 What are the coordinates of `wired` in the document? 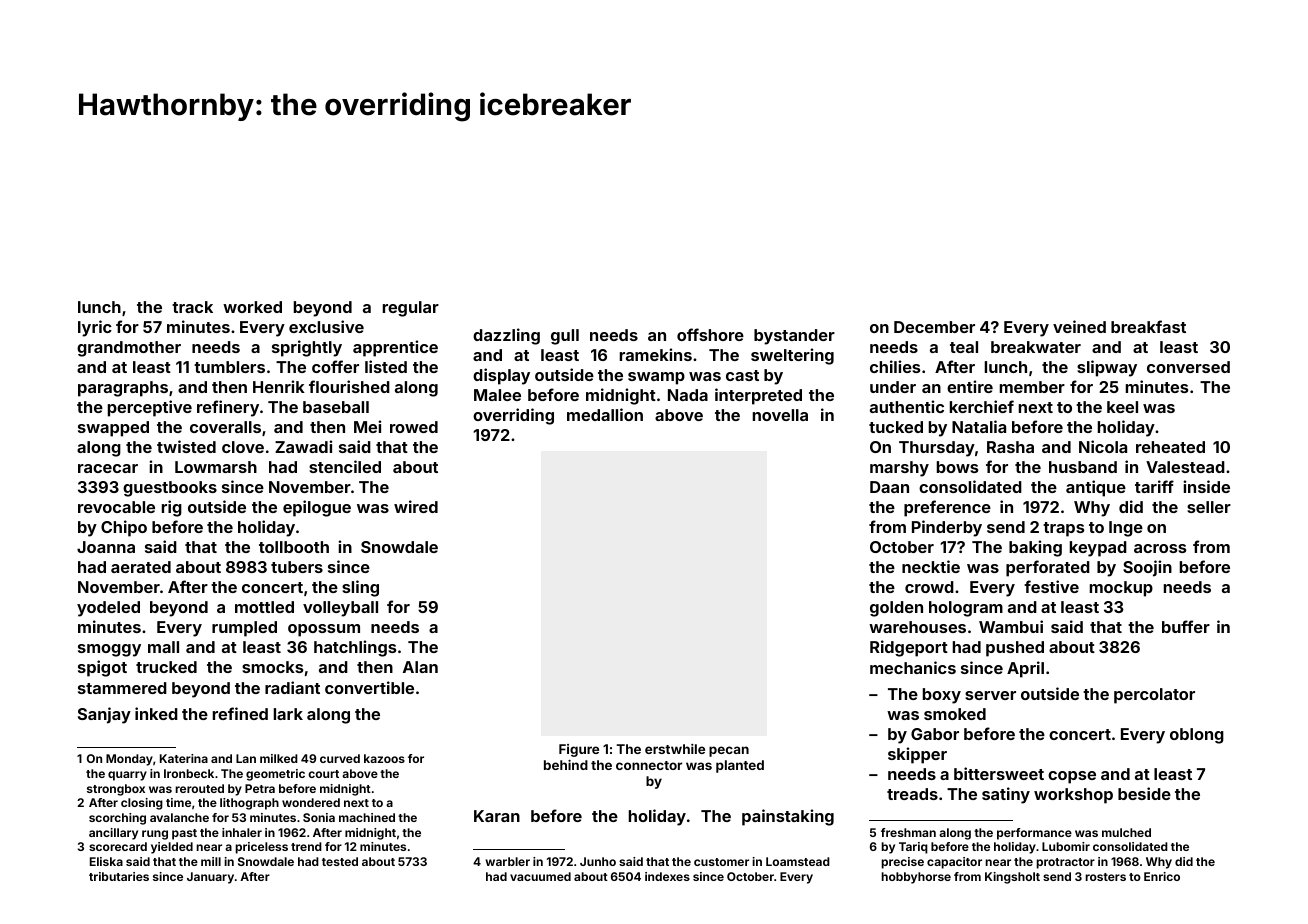 It's located at (416, 506).
